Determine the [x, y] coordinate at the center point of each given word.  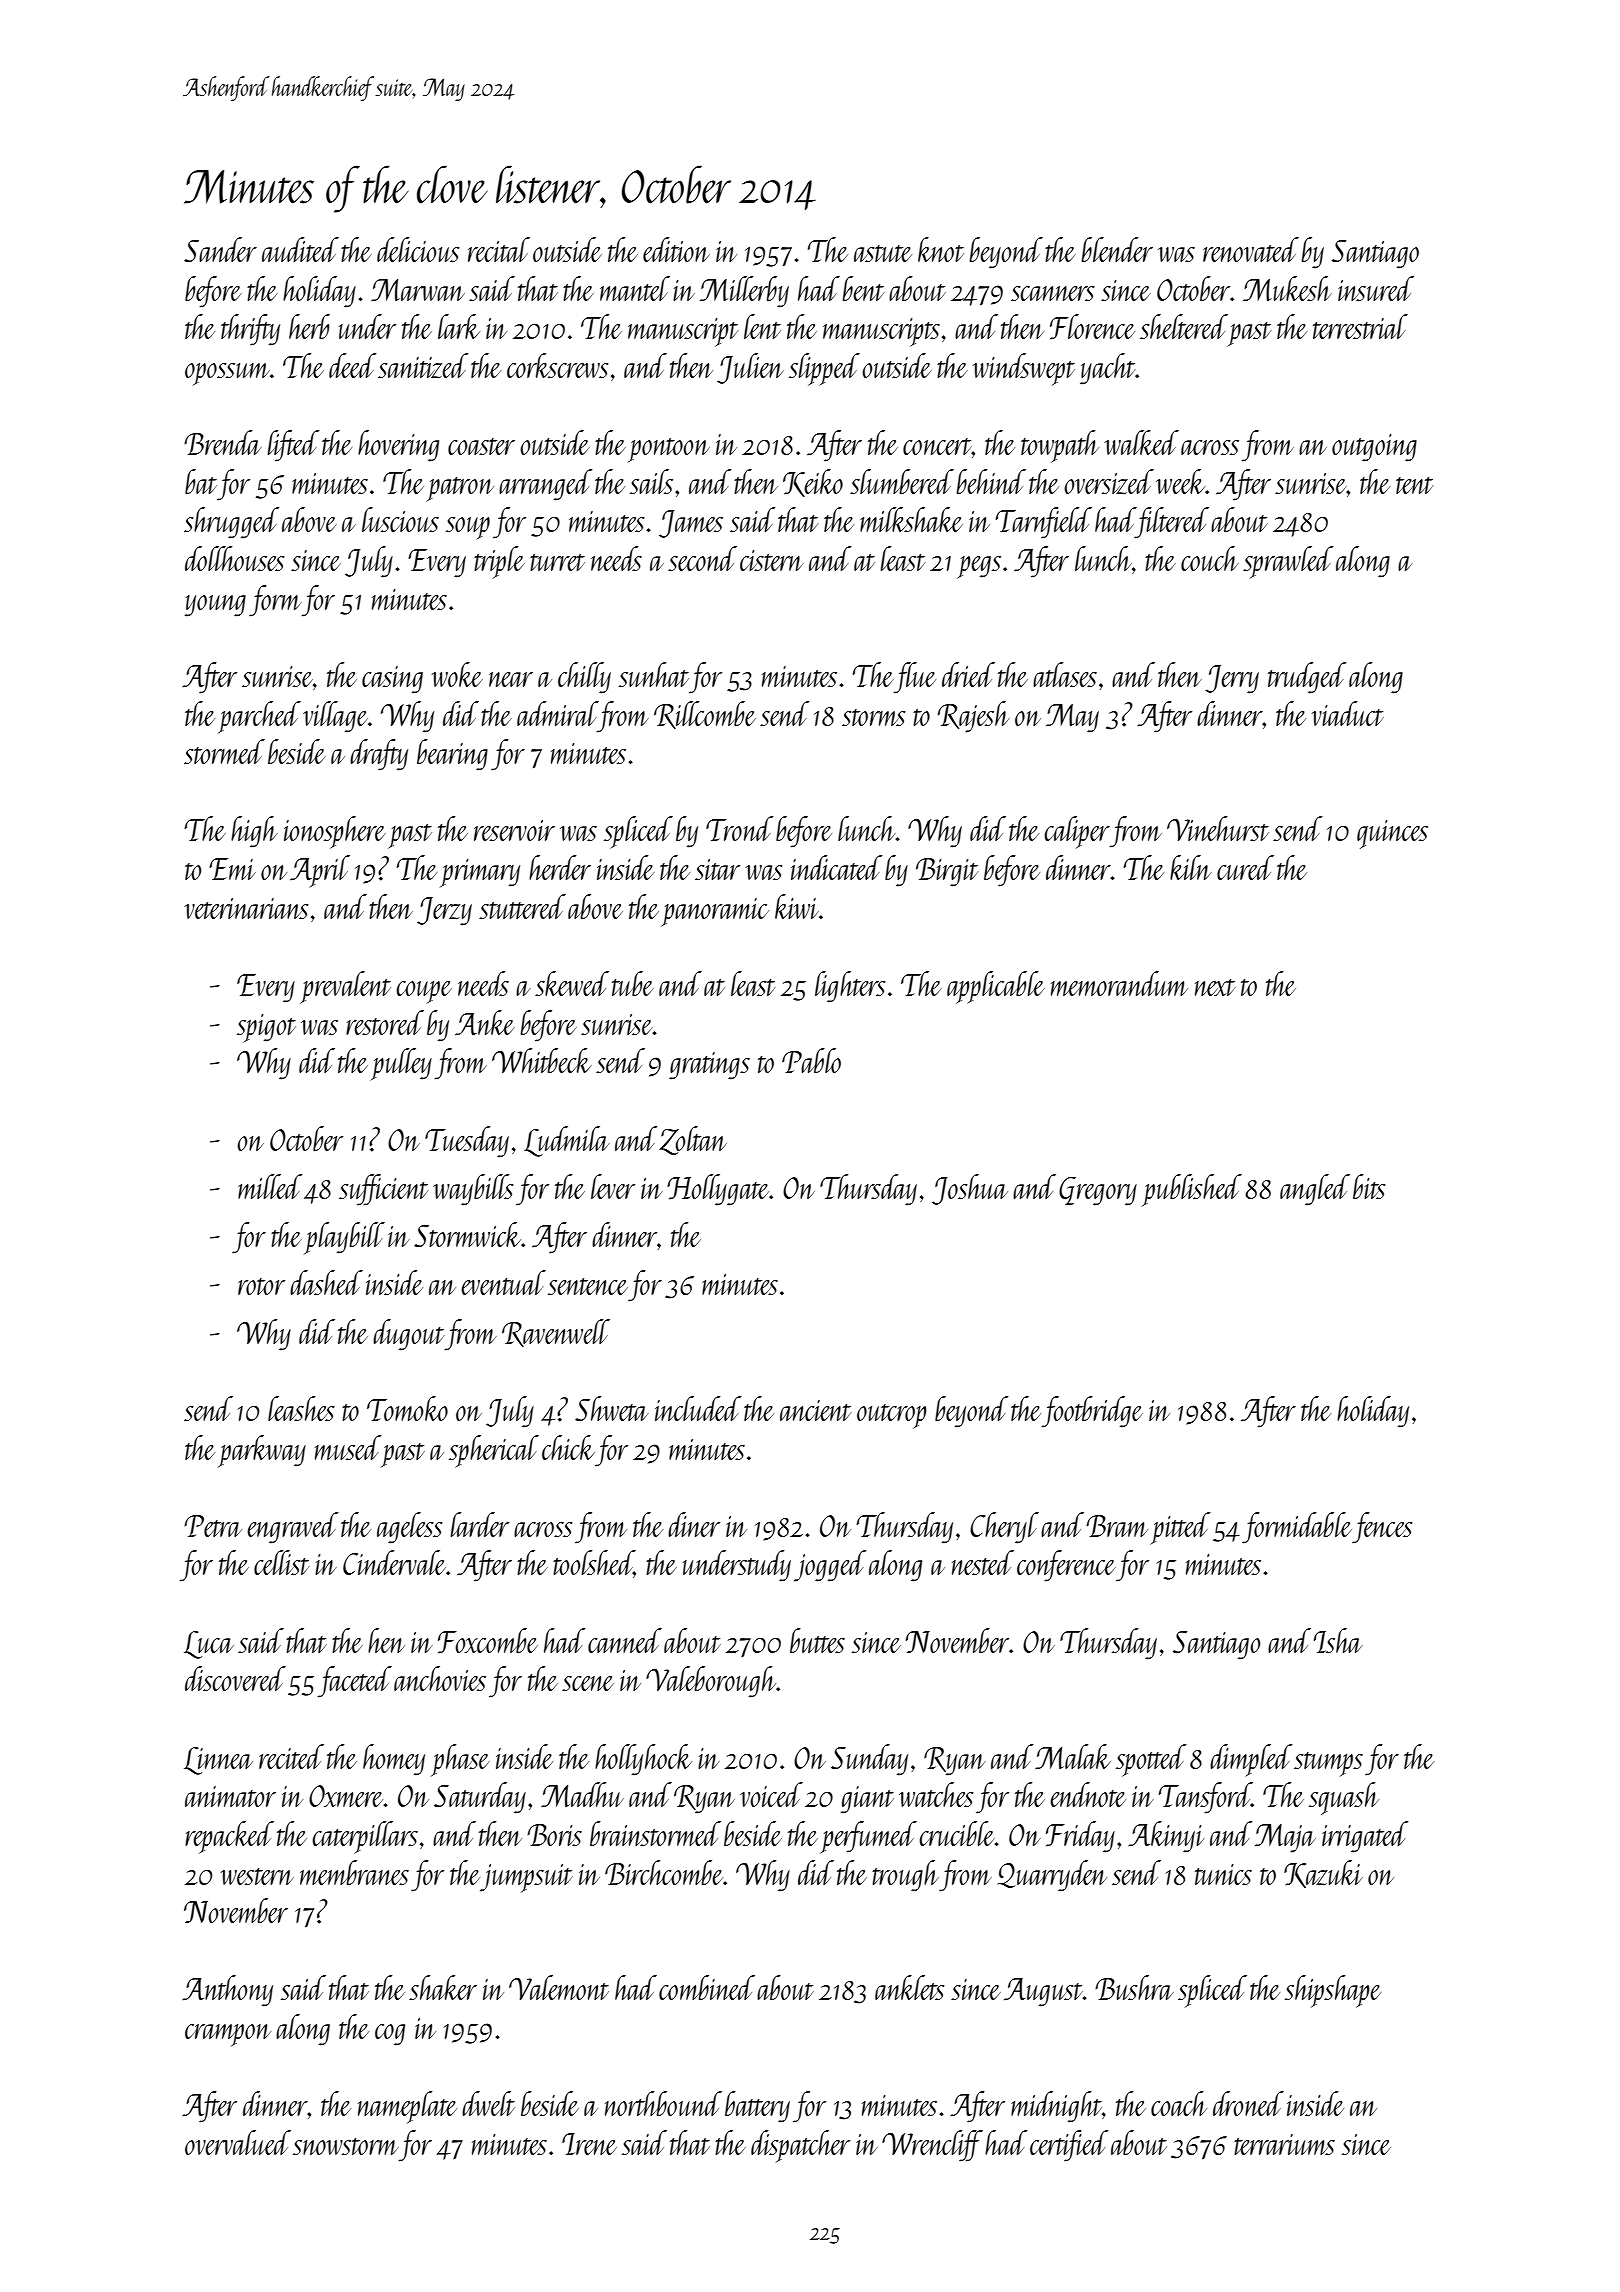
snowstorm [346, 2146]
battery [757, 2107]
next [1215, 987]
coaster [481, 446]
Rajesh [974, 717]
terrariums [1284, 2144]
